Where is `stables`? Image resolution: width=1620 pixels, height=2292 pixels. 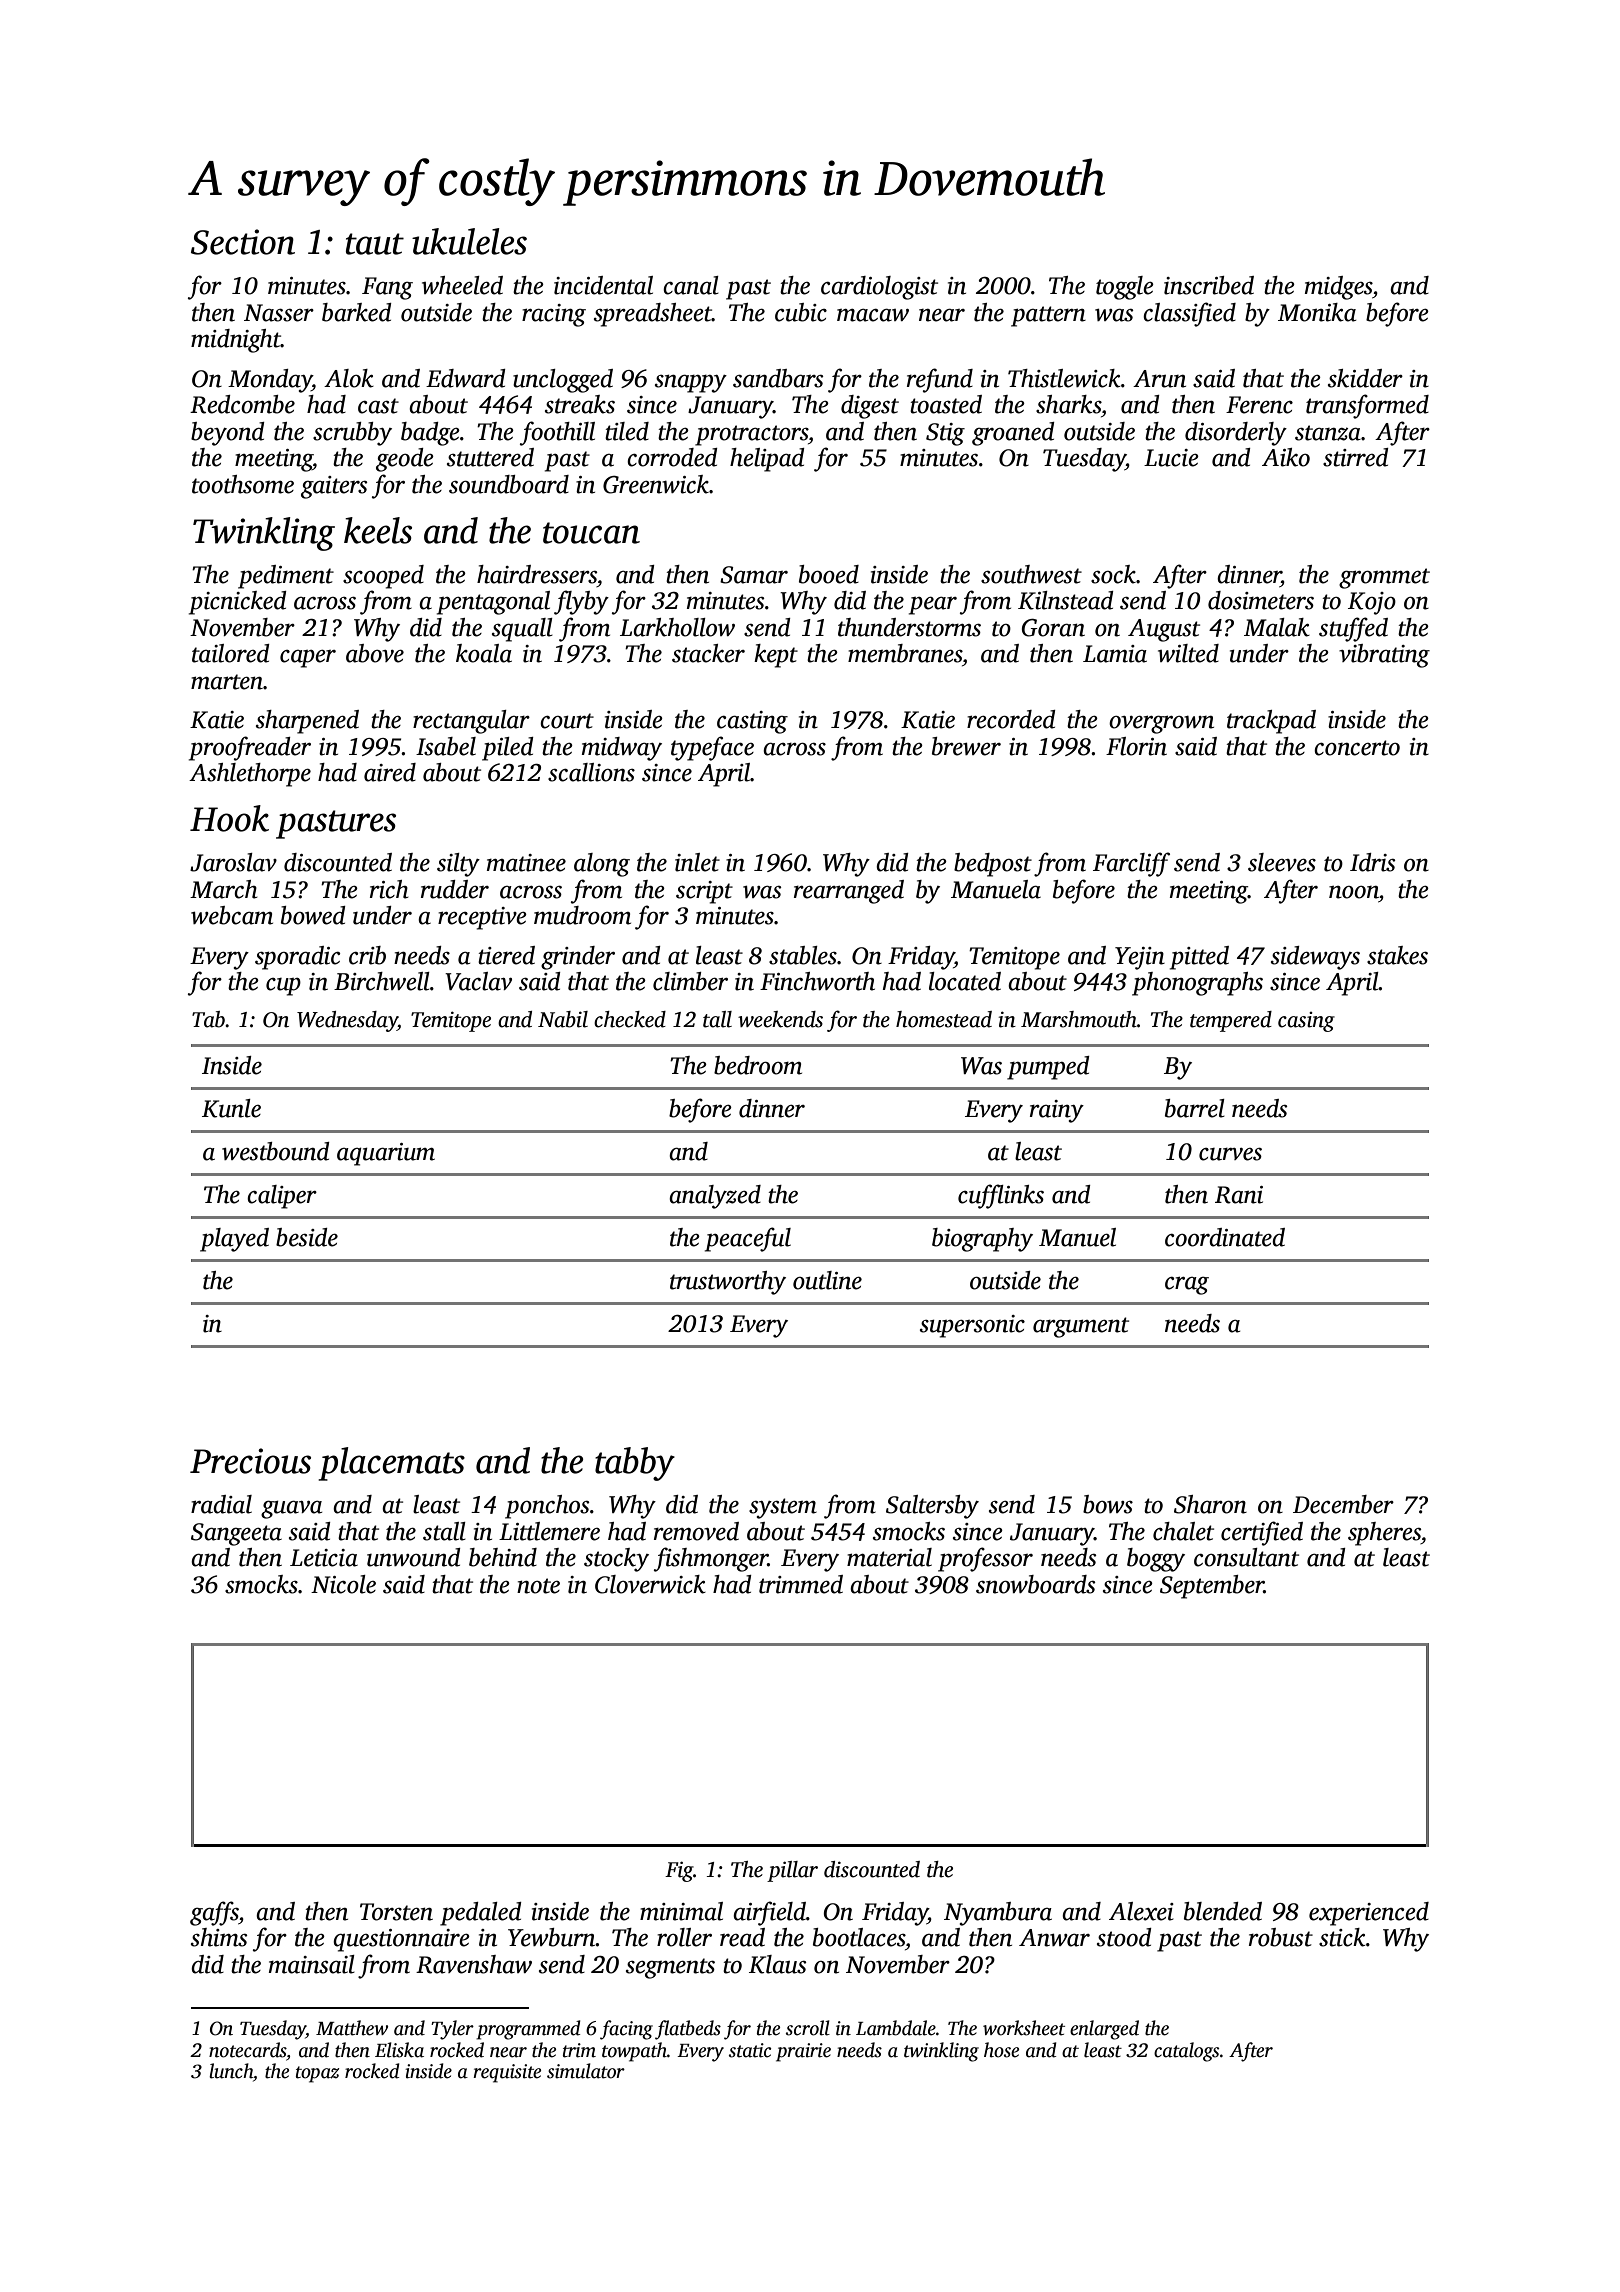
stables is located at coordinates (803, 955).
